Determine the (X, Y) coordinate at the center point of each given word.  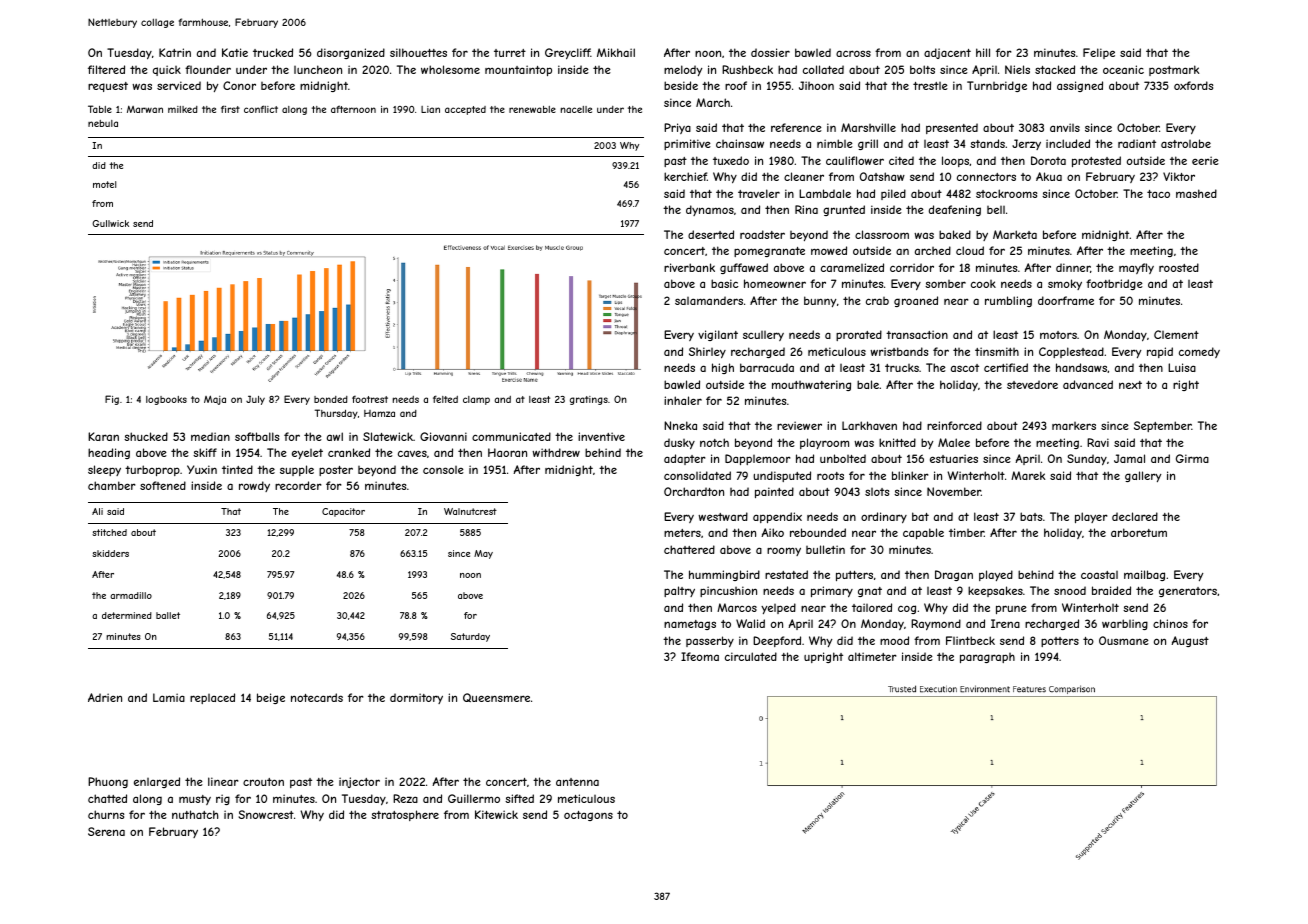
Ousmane (1124, 640)
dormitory (416, 698)
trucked (273, 52)
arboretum (1139, 532)
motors (1058, 335)
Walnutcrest (470, 511)
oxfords (1193, 85)
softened (163, 485)
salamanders (709, 300)
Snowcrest (266, 814)
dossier (770, 52)
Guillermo (474, 798)
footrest (370, 399)
